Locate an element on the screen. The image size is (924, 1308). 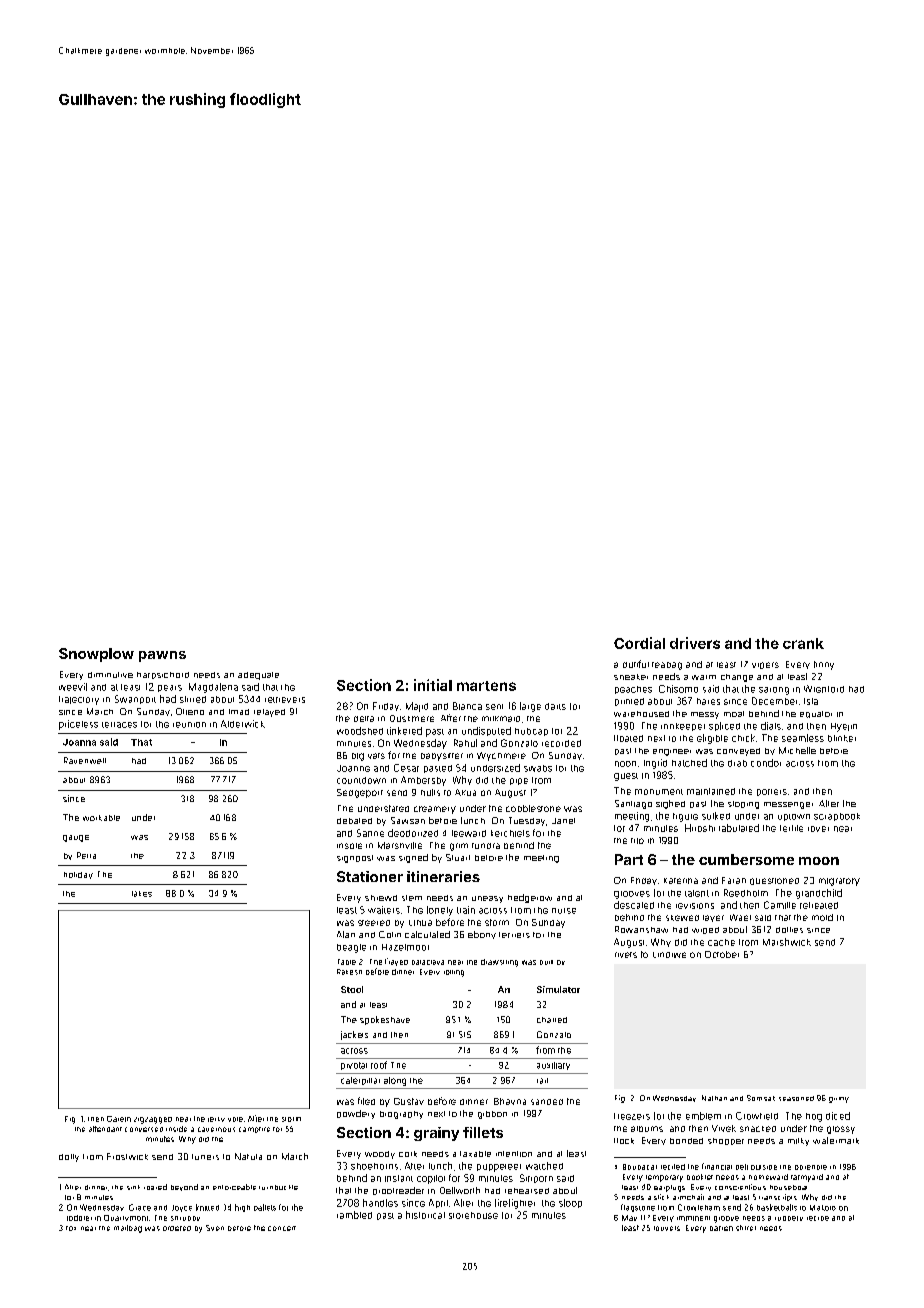
crank is located at coordinates (803, 643).
